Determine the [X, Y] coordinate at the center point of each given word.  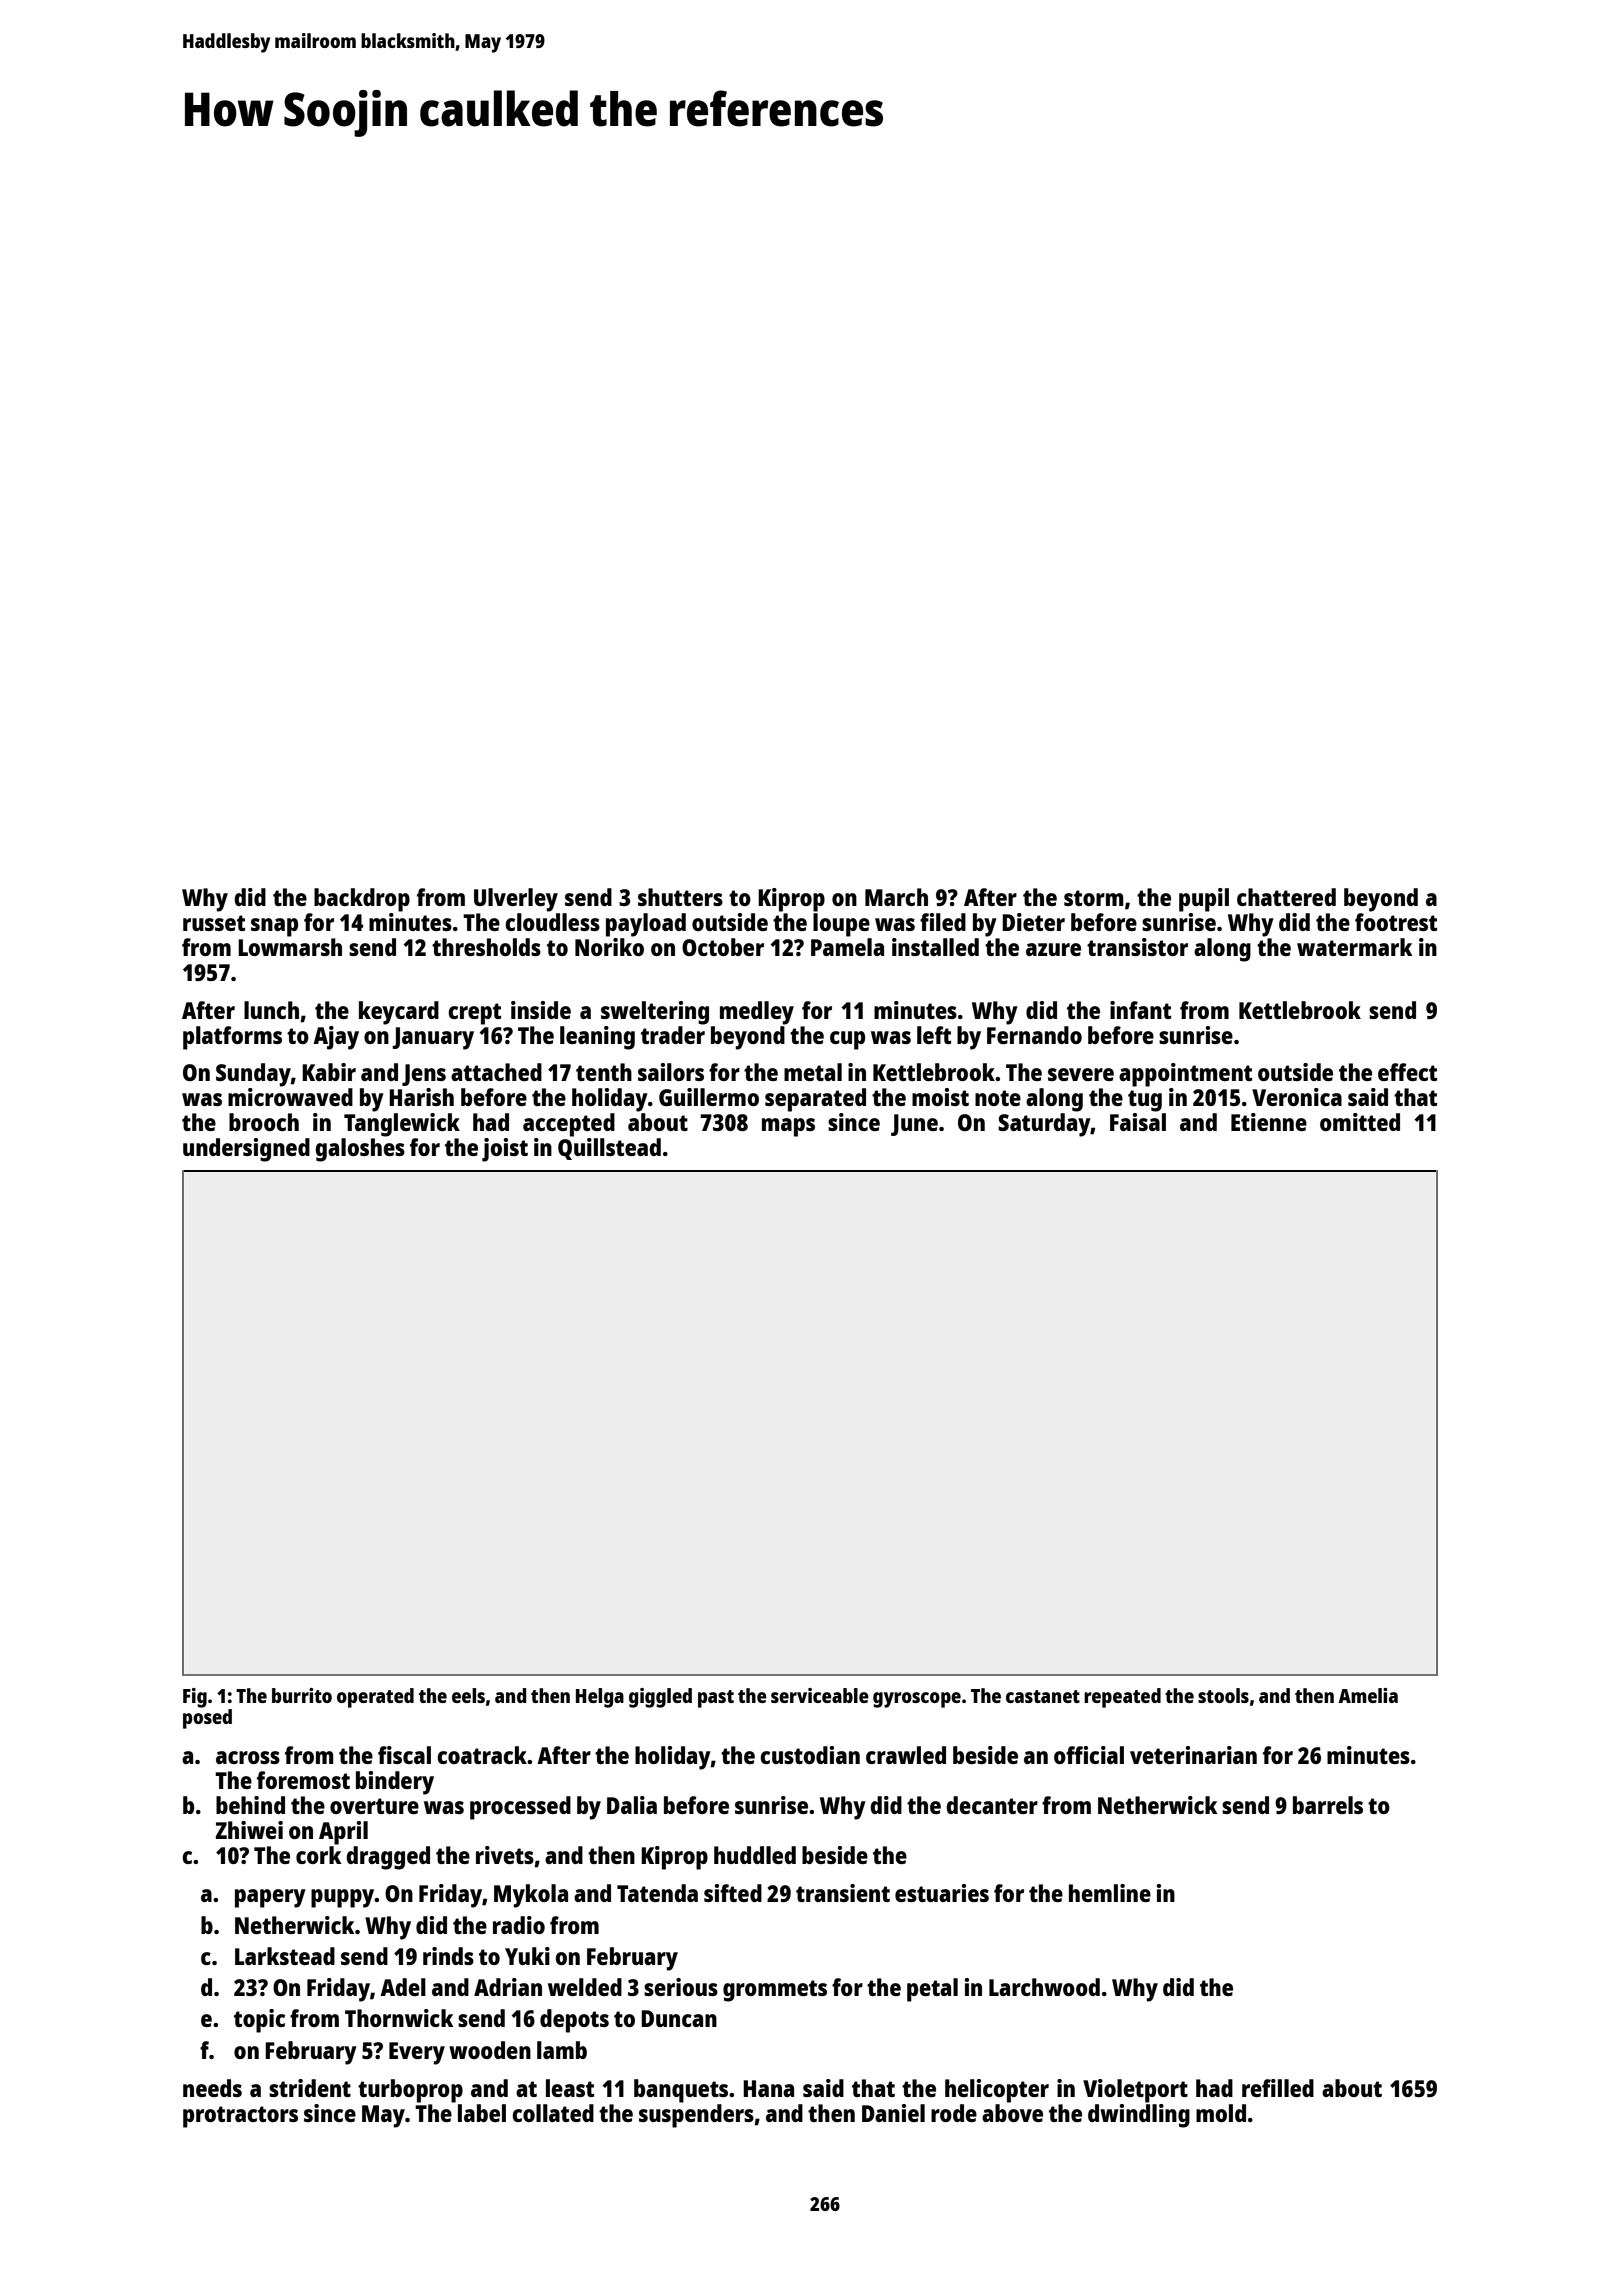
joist [505, 1150]
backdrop [362, 900]
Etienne [1269, 1122]
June [914, 1125]
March [896, 897]
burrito [302, 1695]
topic [259, 2021]
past [716, 1699]
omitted [1360, 1122]
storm [1094, 898]
